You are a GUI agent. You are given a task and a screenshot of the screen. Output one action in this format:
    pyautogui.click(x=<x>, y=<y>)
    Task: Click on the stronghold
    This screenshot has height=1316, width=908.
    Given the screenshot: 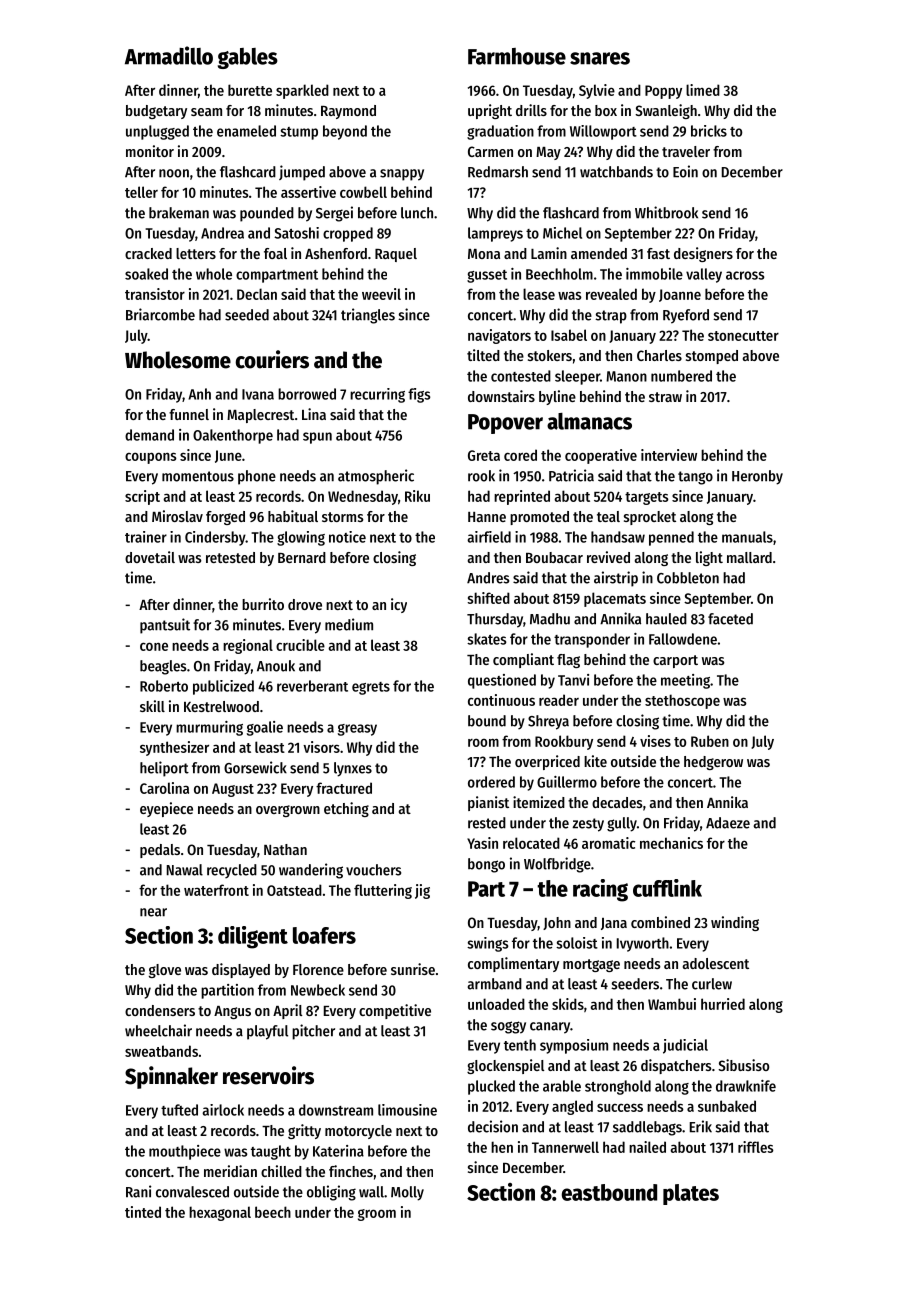 What is the action you would take?
    pyautogui.click(x=618, y=1087)
